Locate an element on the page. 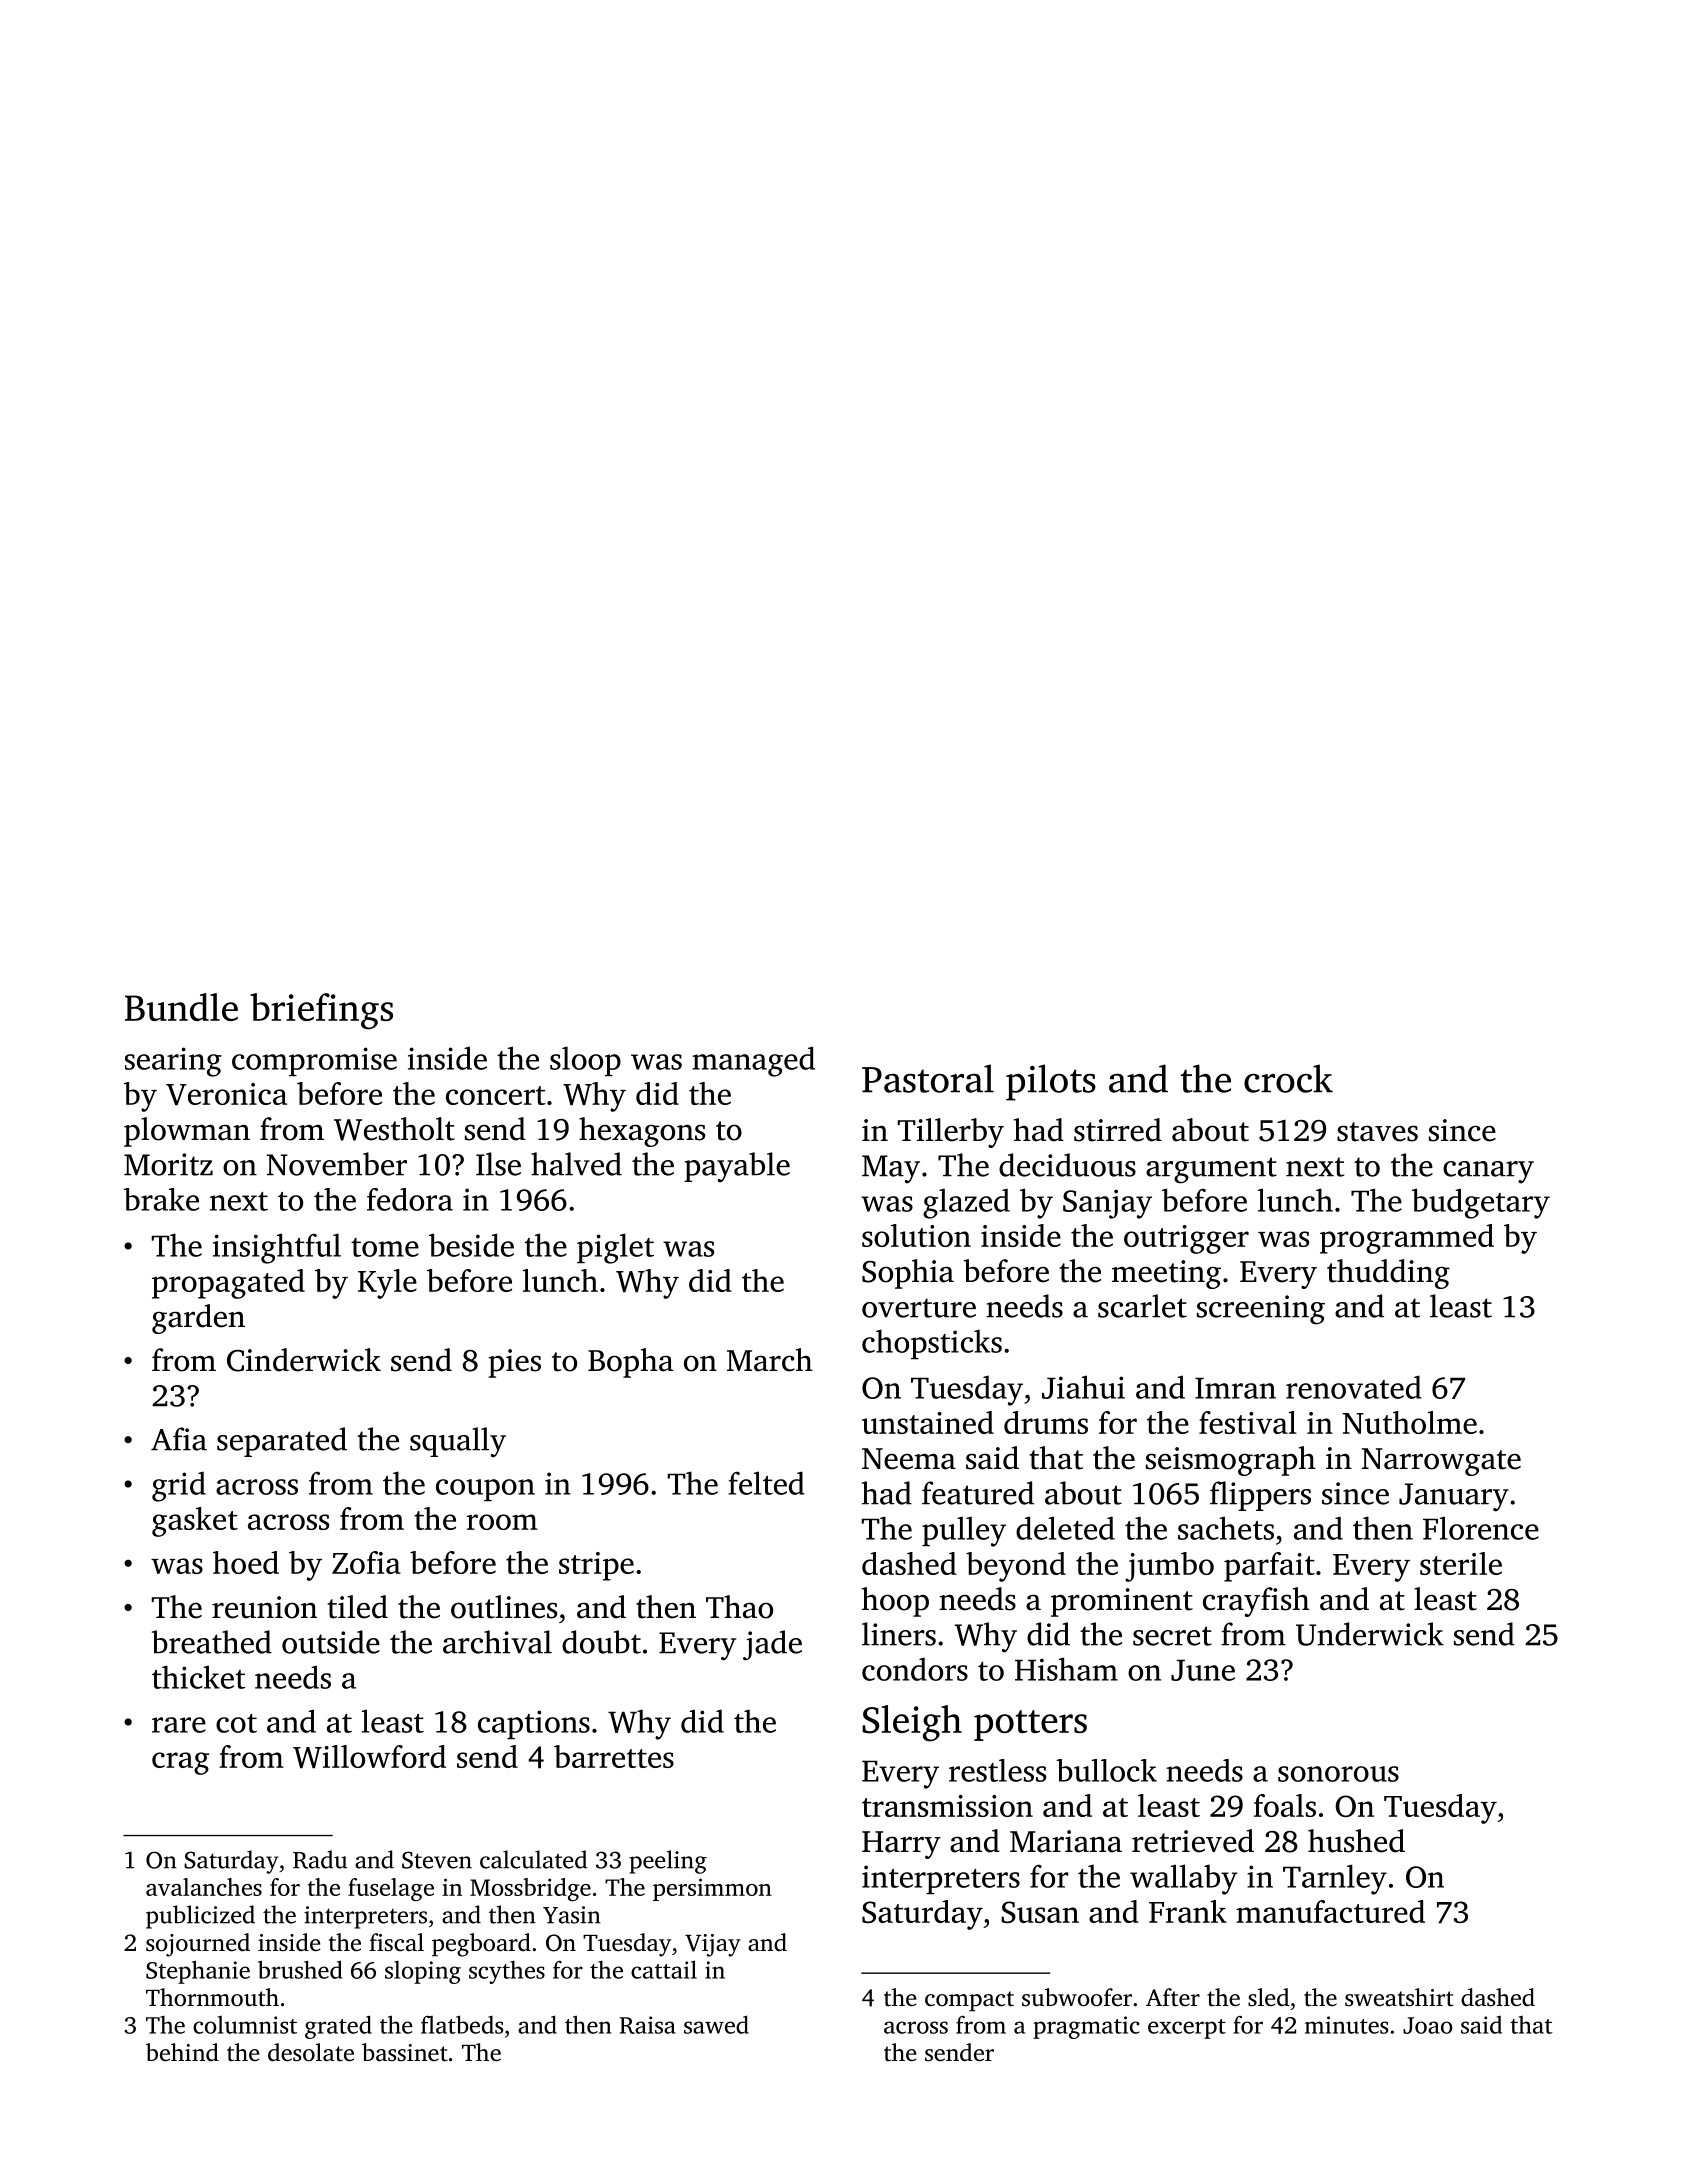 This image has height=2178, width=1683. behind is located at coordinates (182, 2052).
